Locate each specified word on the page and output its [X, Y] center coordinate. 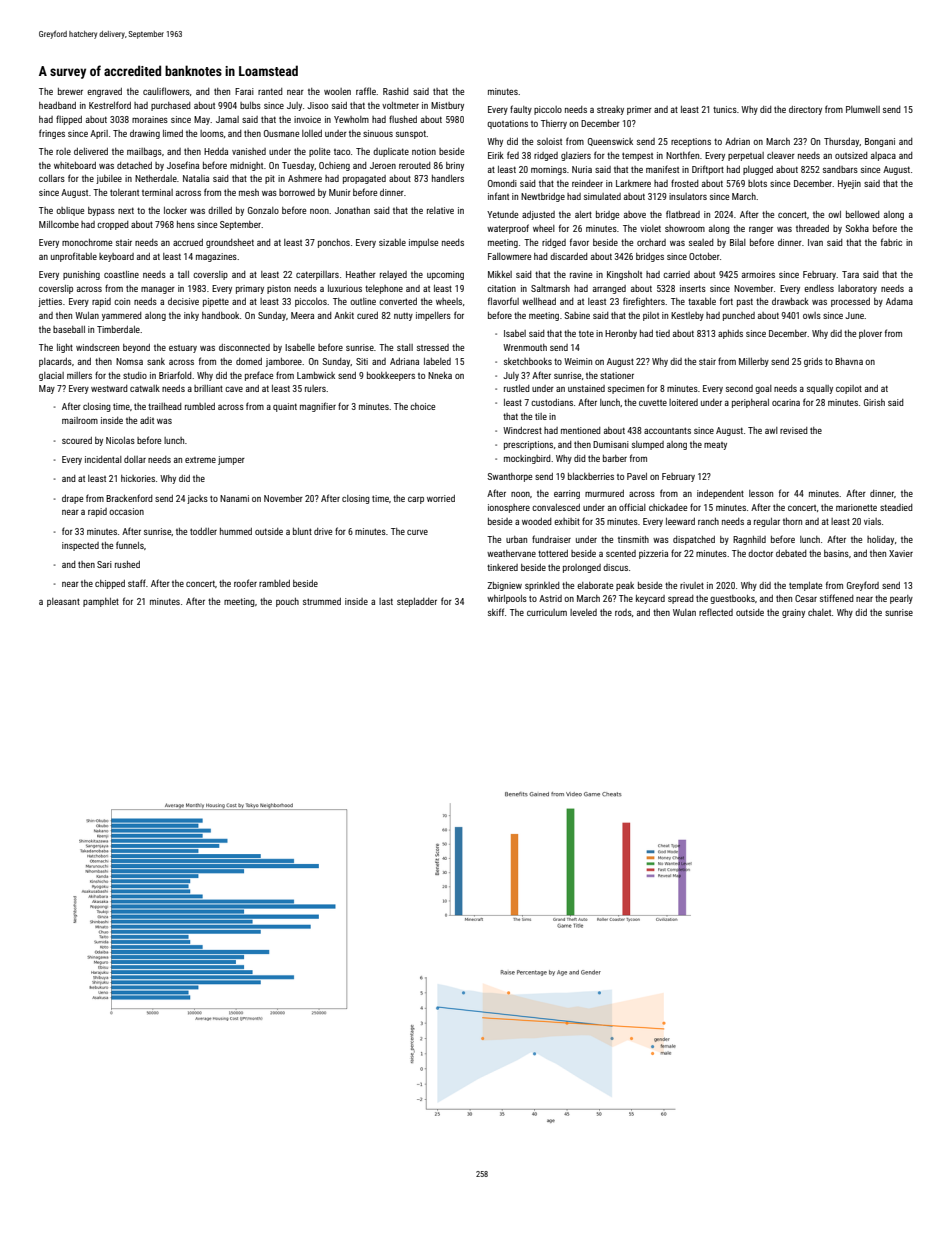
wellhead [539, 301]
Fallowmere [509, 256]
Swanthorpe [509, 477]
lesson [761, 493]
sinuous [378, 133]
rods [623, 612]
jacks [197, 499]
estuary [183, 349]
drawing [145, 134]
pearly [901, 599]
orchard [651, 242]
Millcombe [59, 224]
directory [805, 110]
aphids [730, 334]
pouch [287, 602]
